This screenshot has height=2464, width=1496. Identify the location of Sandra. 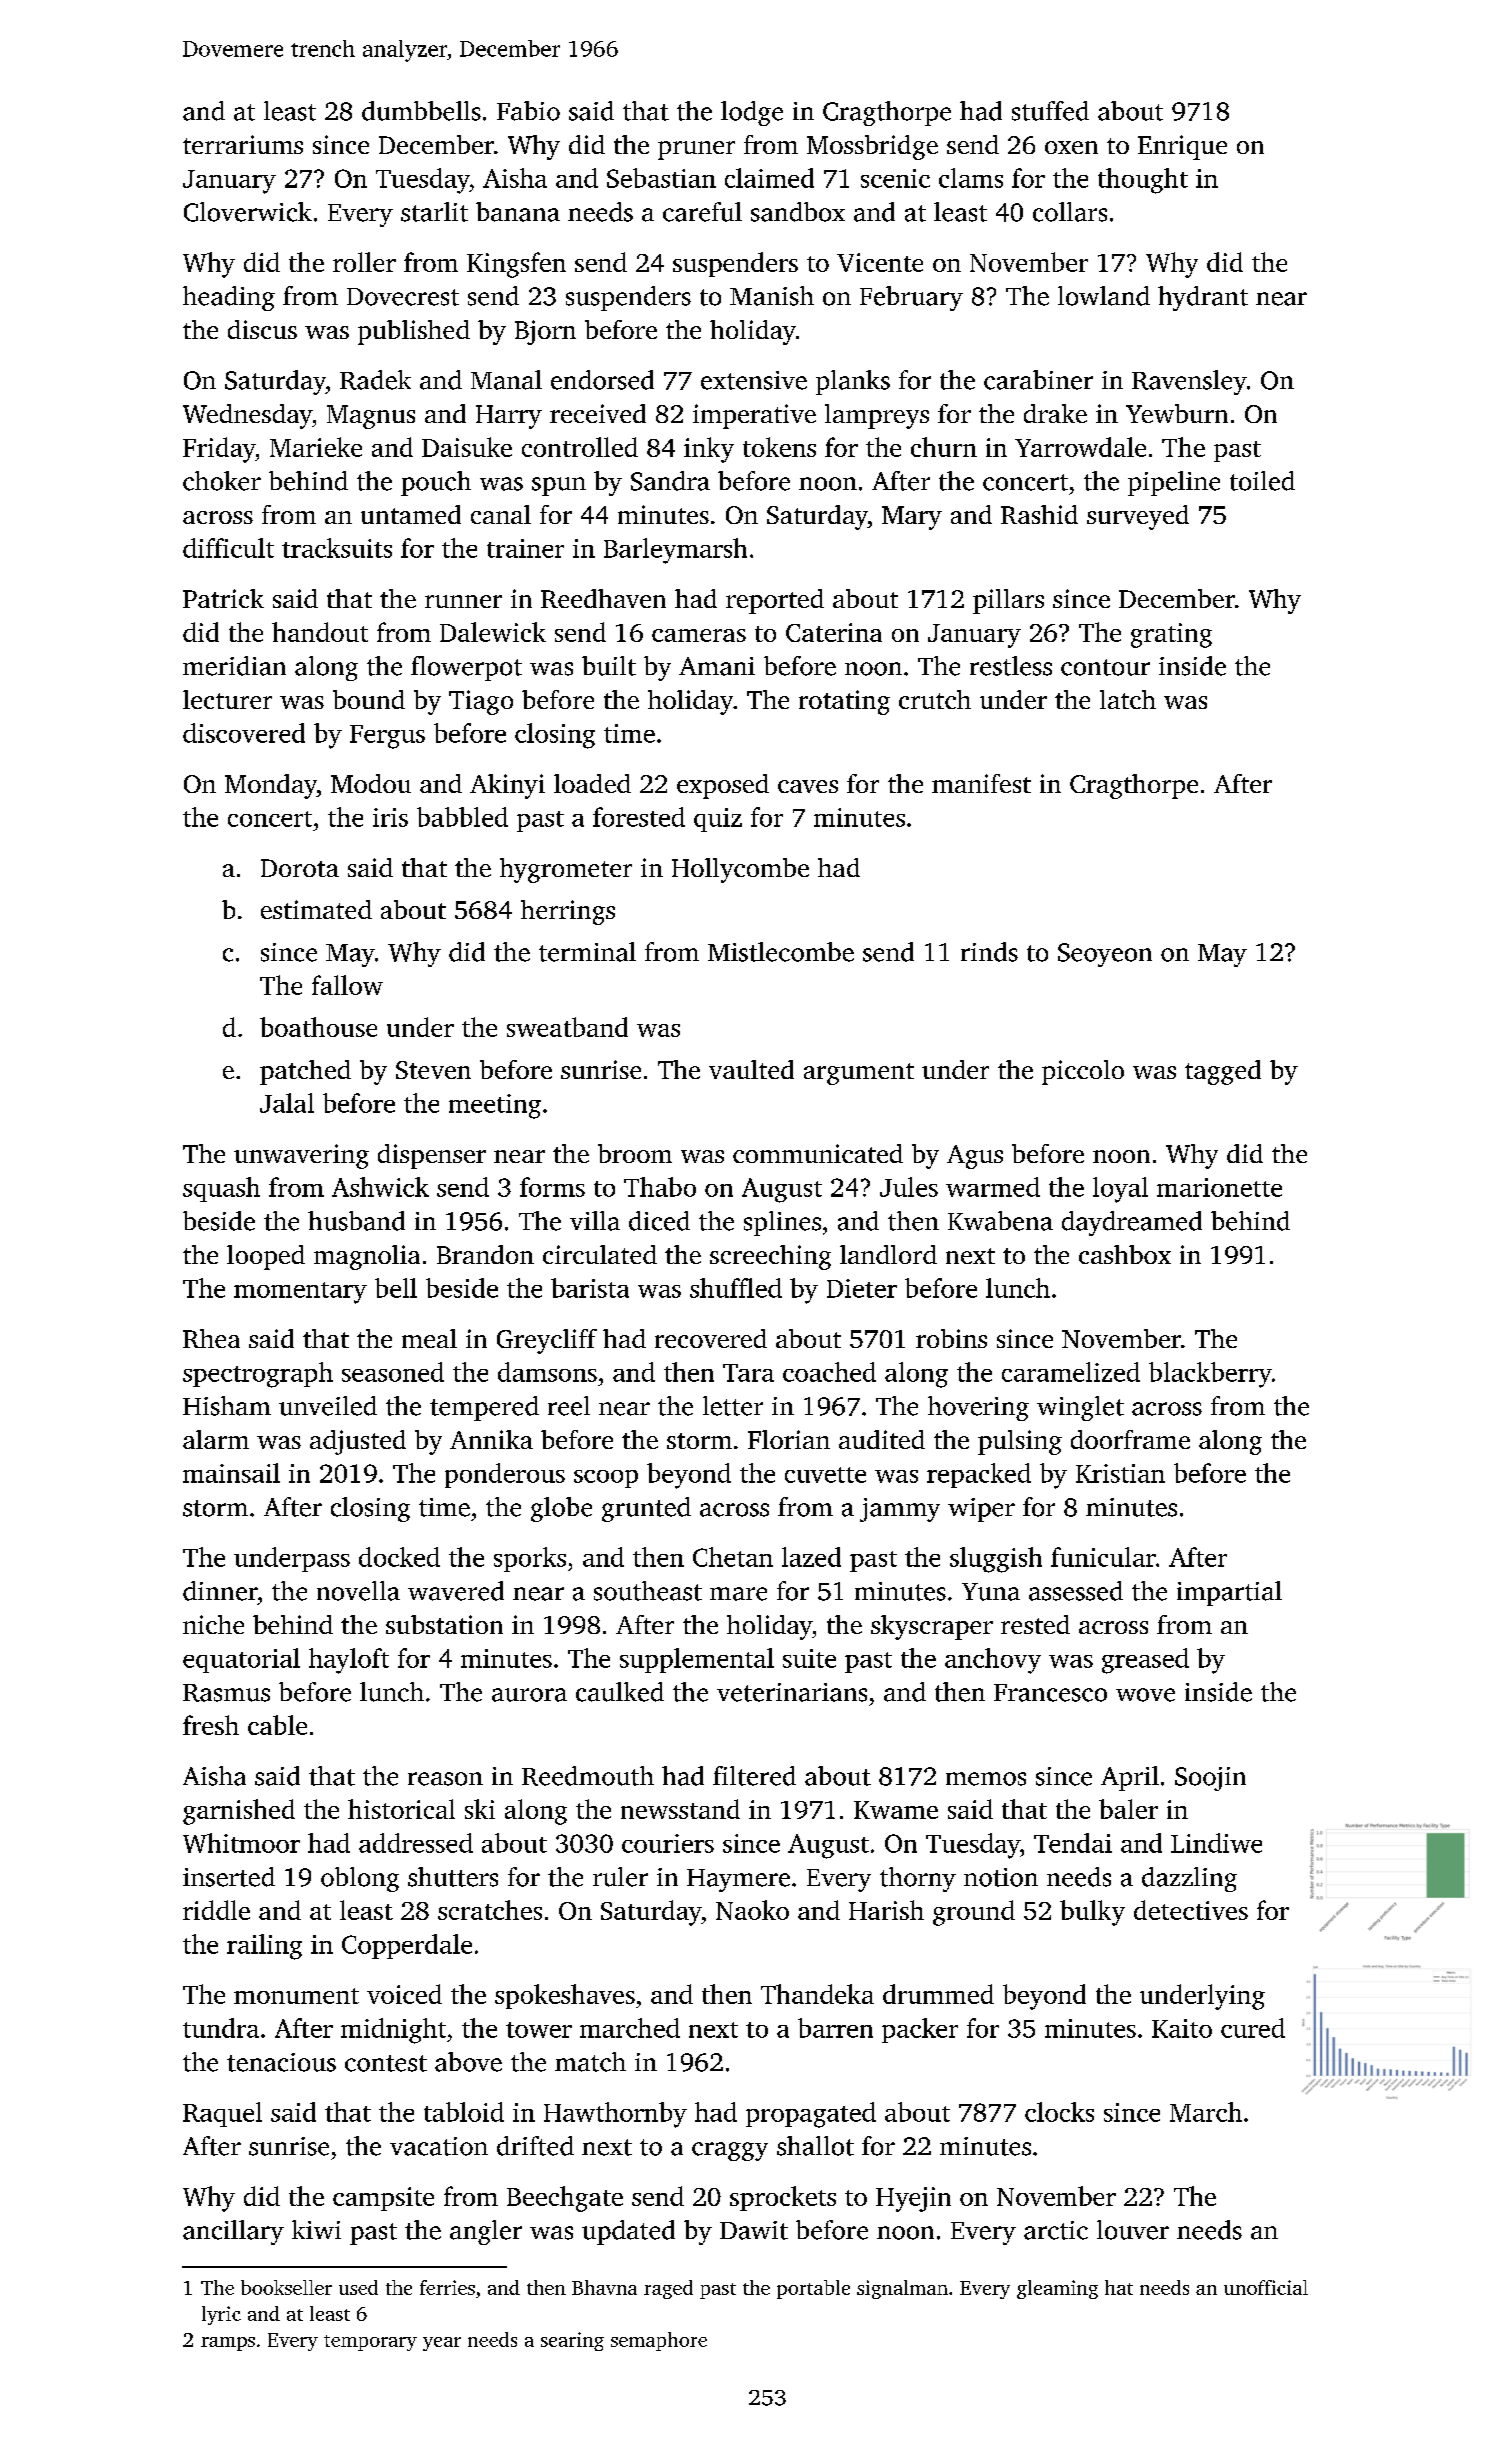
(670, 481).
